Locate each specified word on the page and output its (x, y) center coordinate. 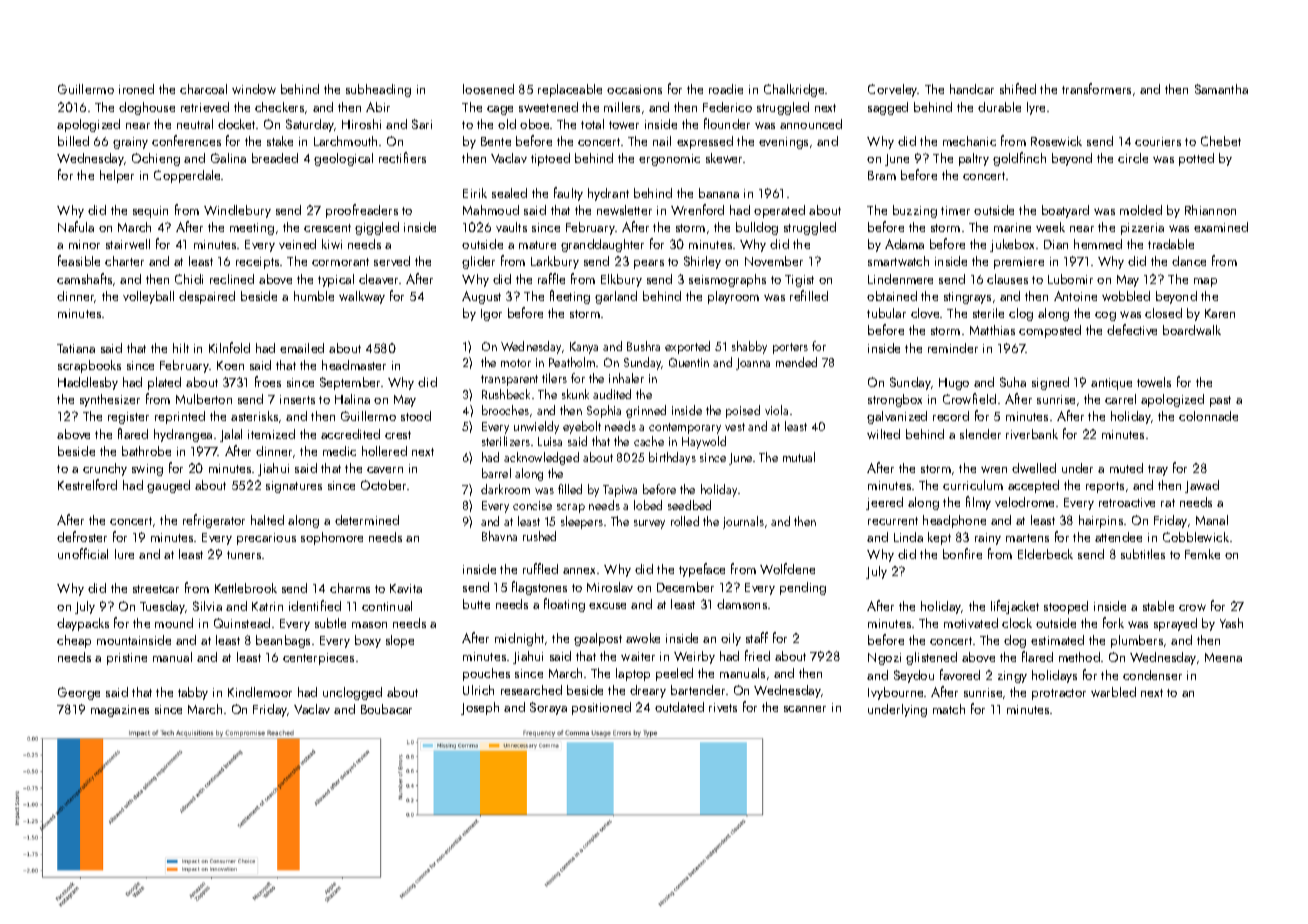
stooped (1066, 607)
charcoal (203, 89)
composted (1050, 331)
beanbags (283, 641)
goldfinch (1019, 159)
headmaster (354, 365)
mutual (799, 457)
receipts (257, 263)
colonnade (1208, 416)
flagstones (539, 588)
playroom (733, 297)
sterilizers (506, 441)
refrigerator (214, 521)
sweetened (548, 107)
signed (1050, 383)
